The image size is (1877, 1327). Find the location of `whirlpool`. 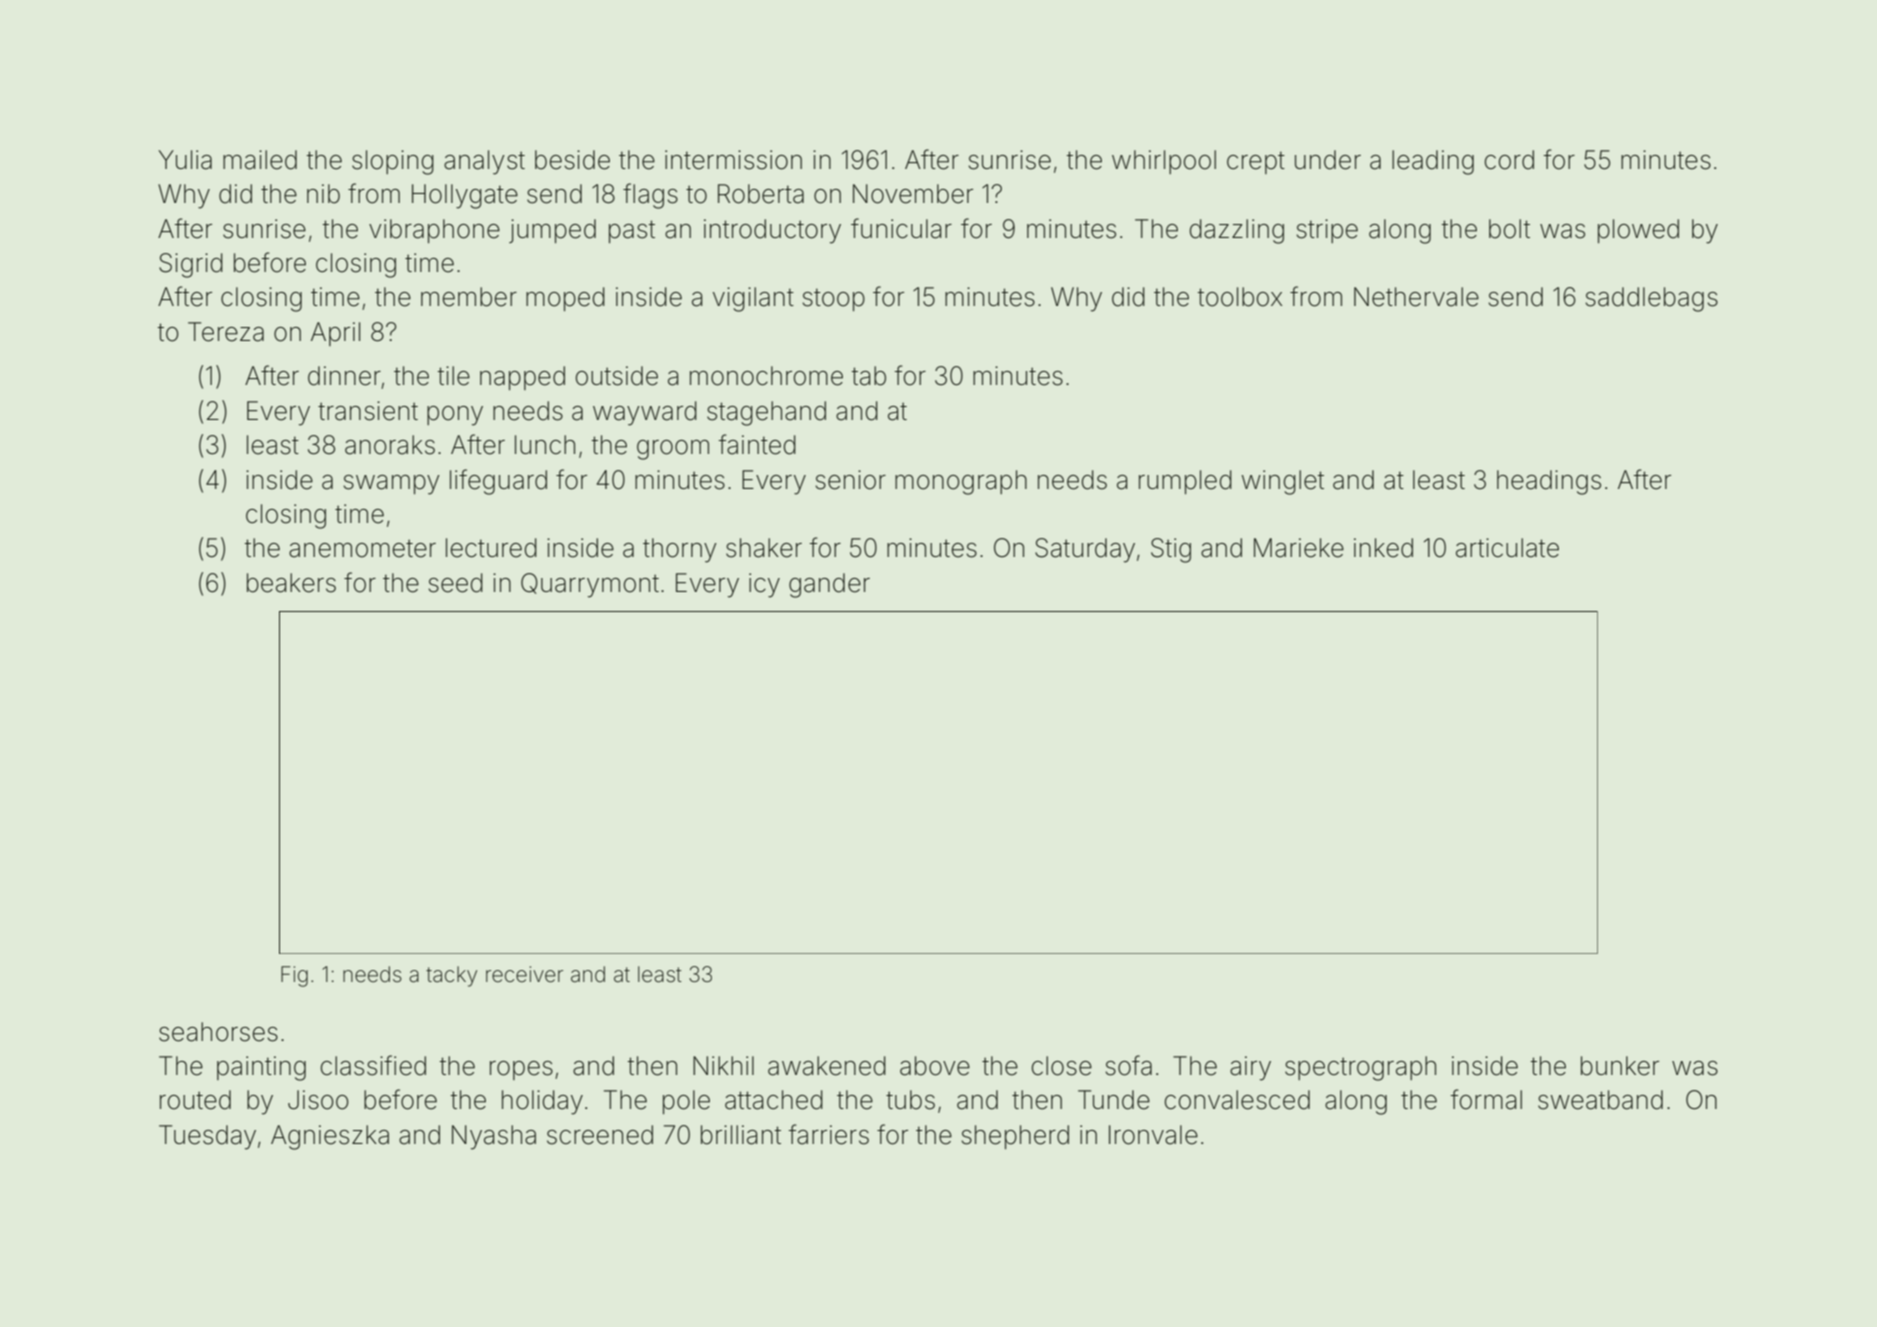

whirlpool is located at coordinates (1164, 162).
